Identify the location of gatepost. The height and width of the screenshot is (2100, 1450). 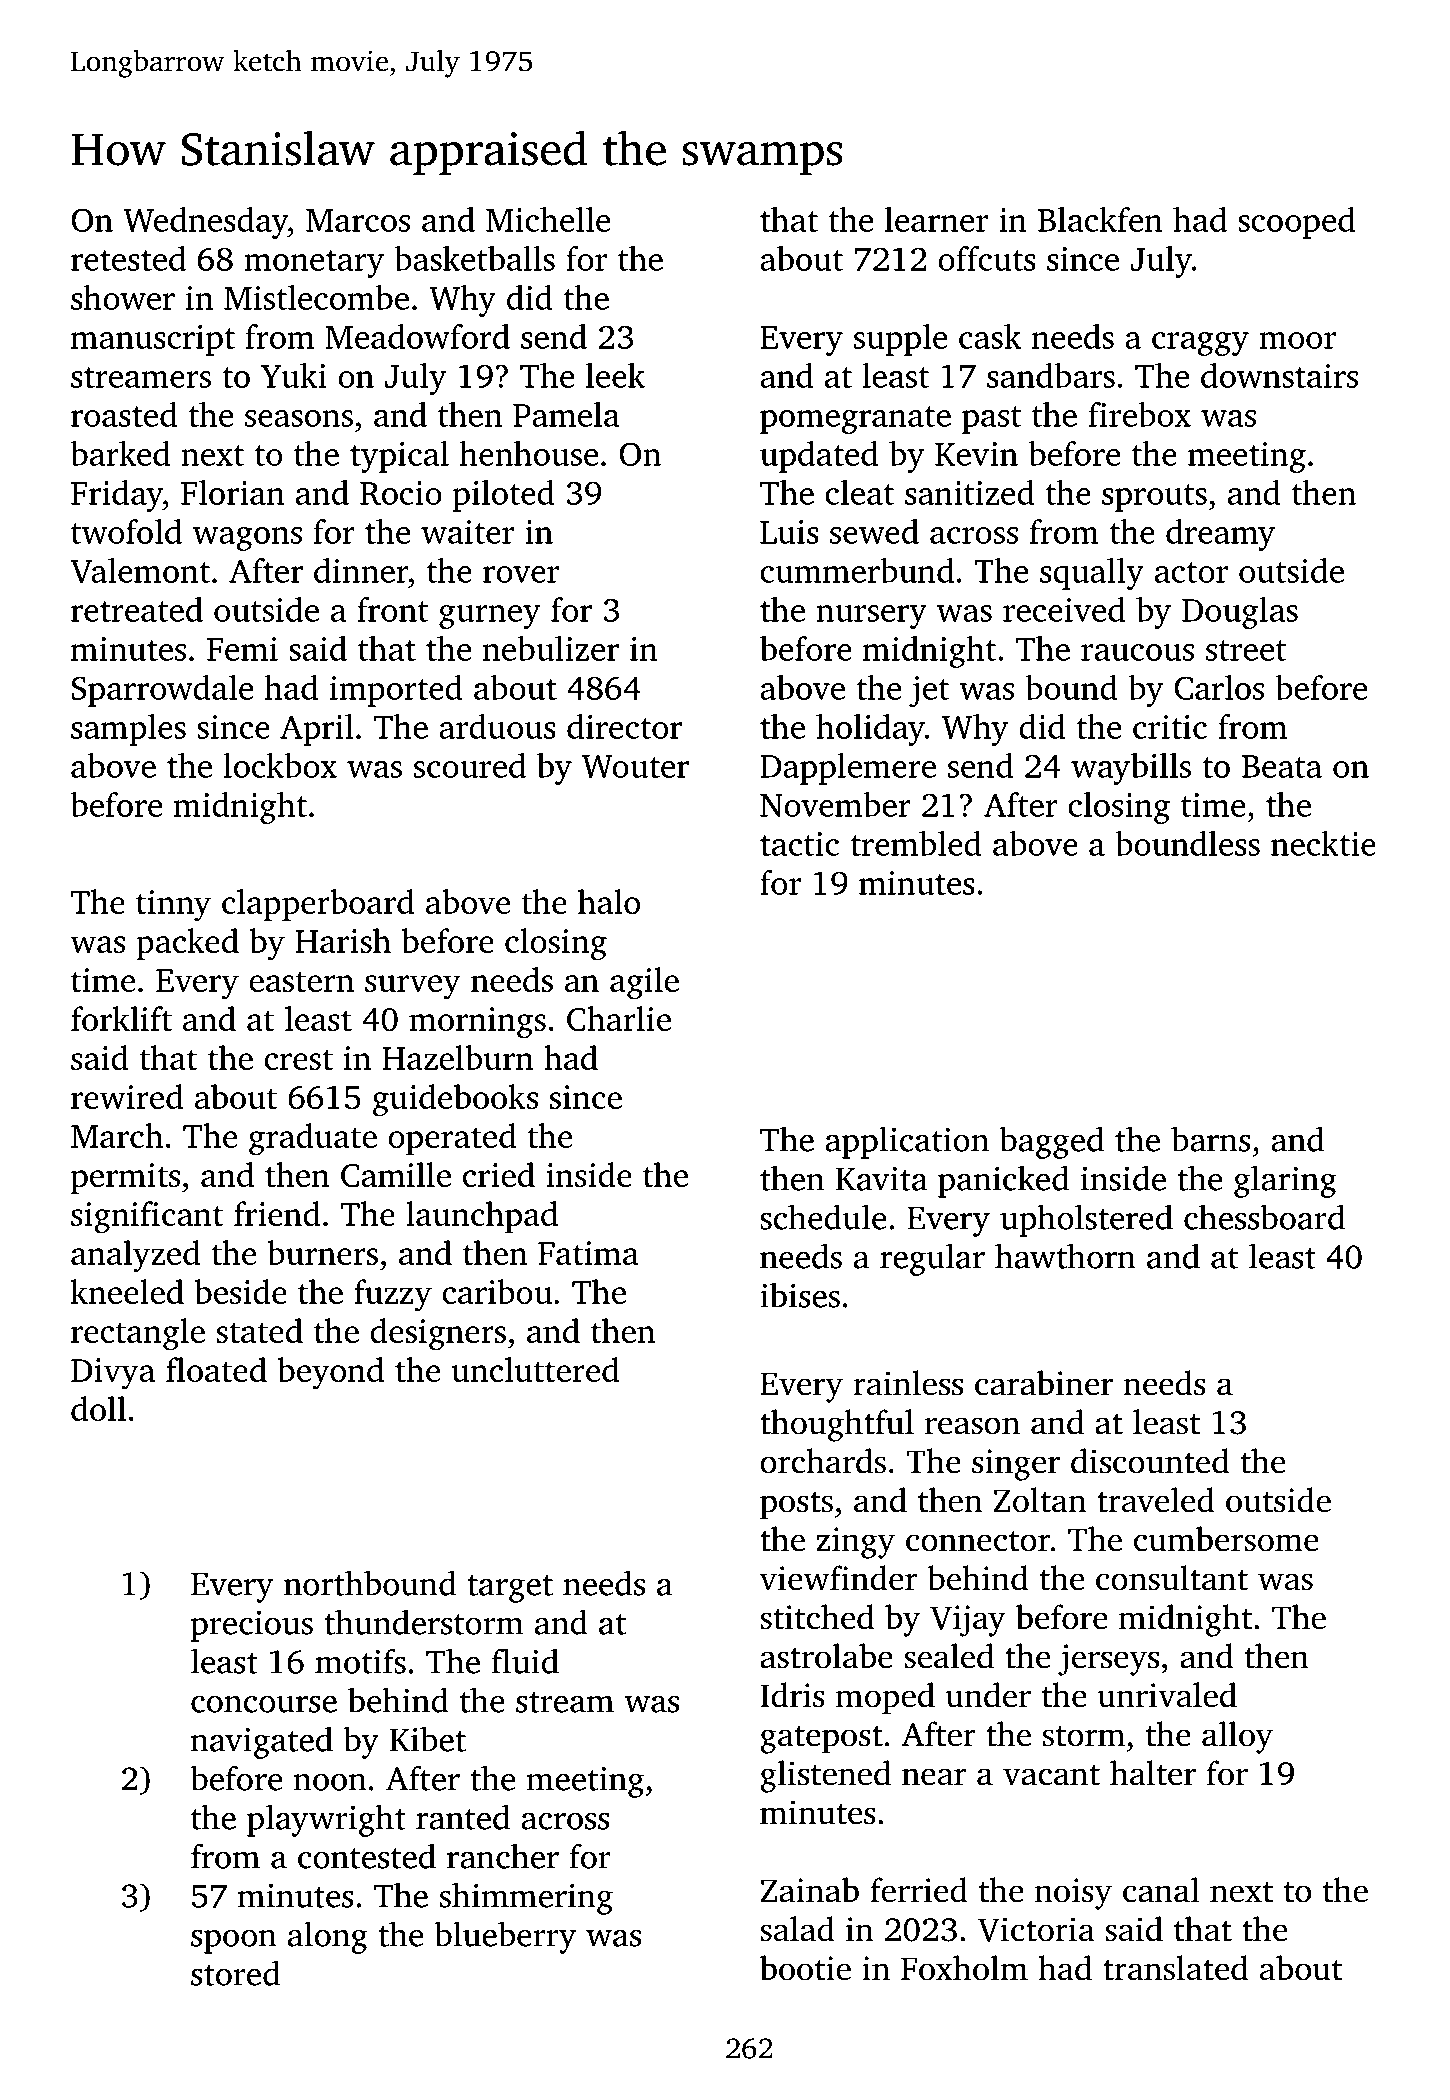
(821, 1740).
